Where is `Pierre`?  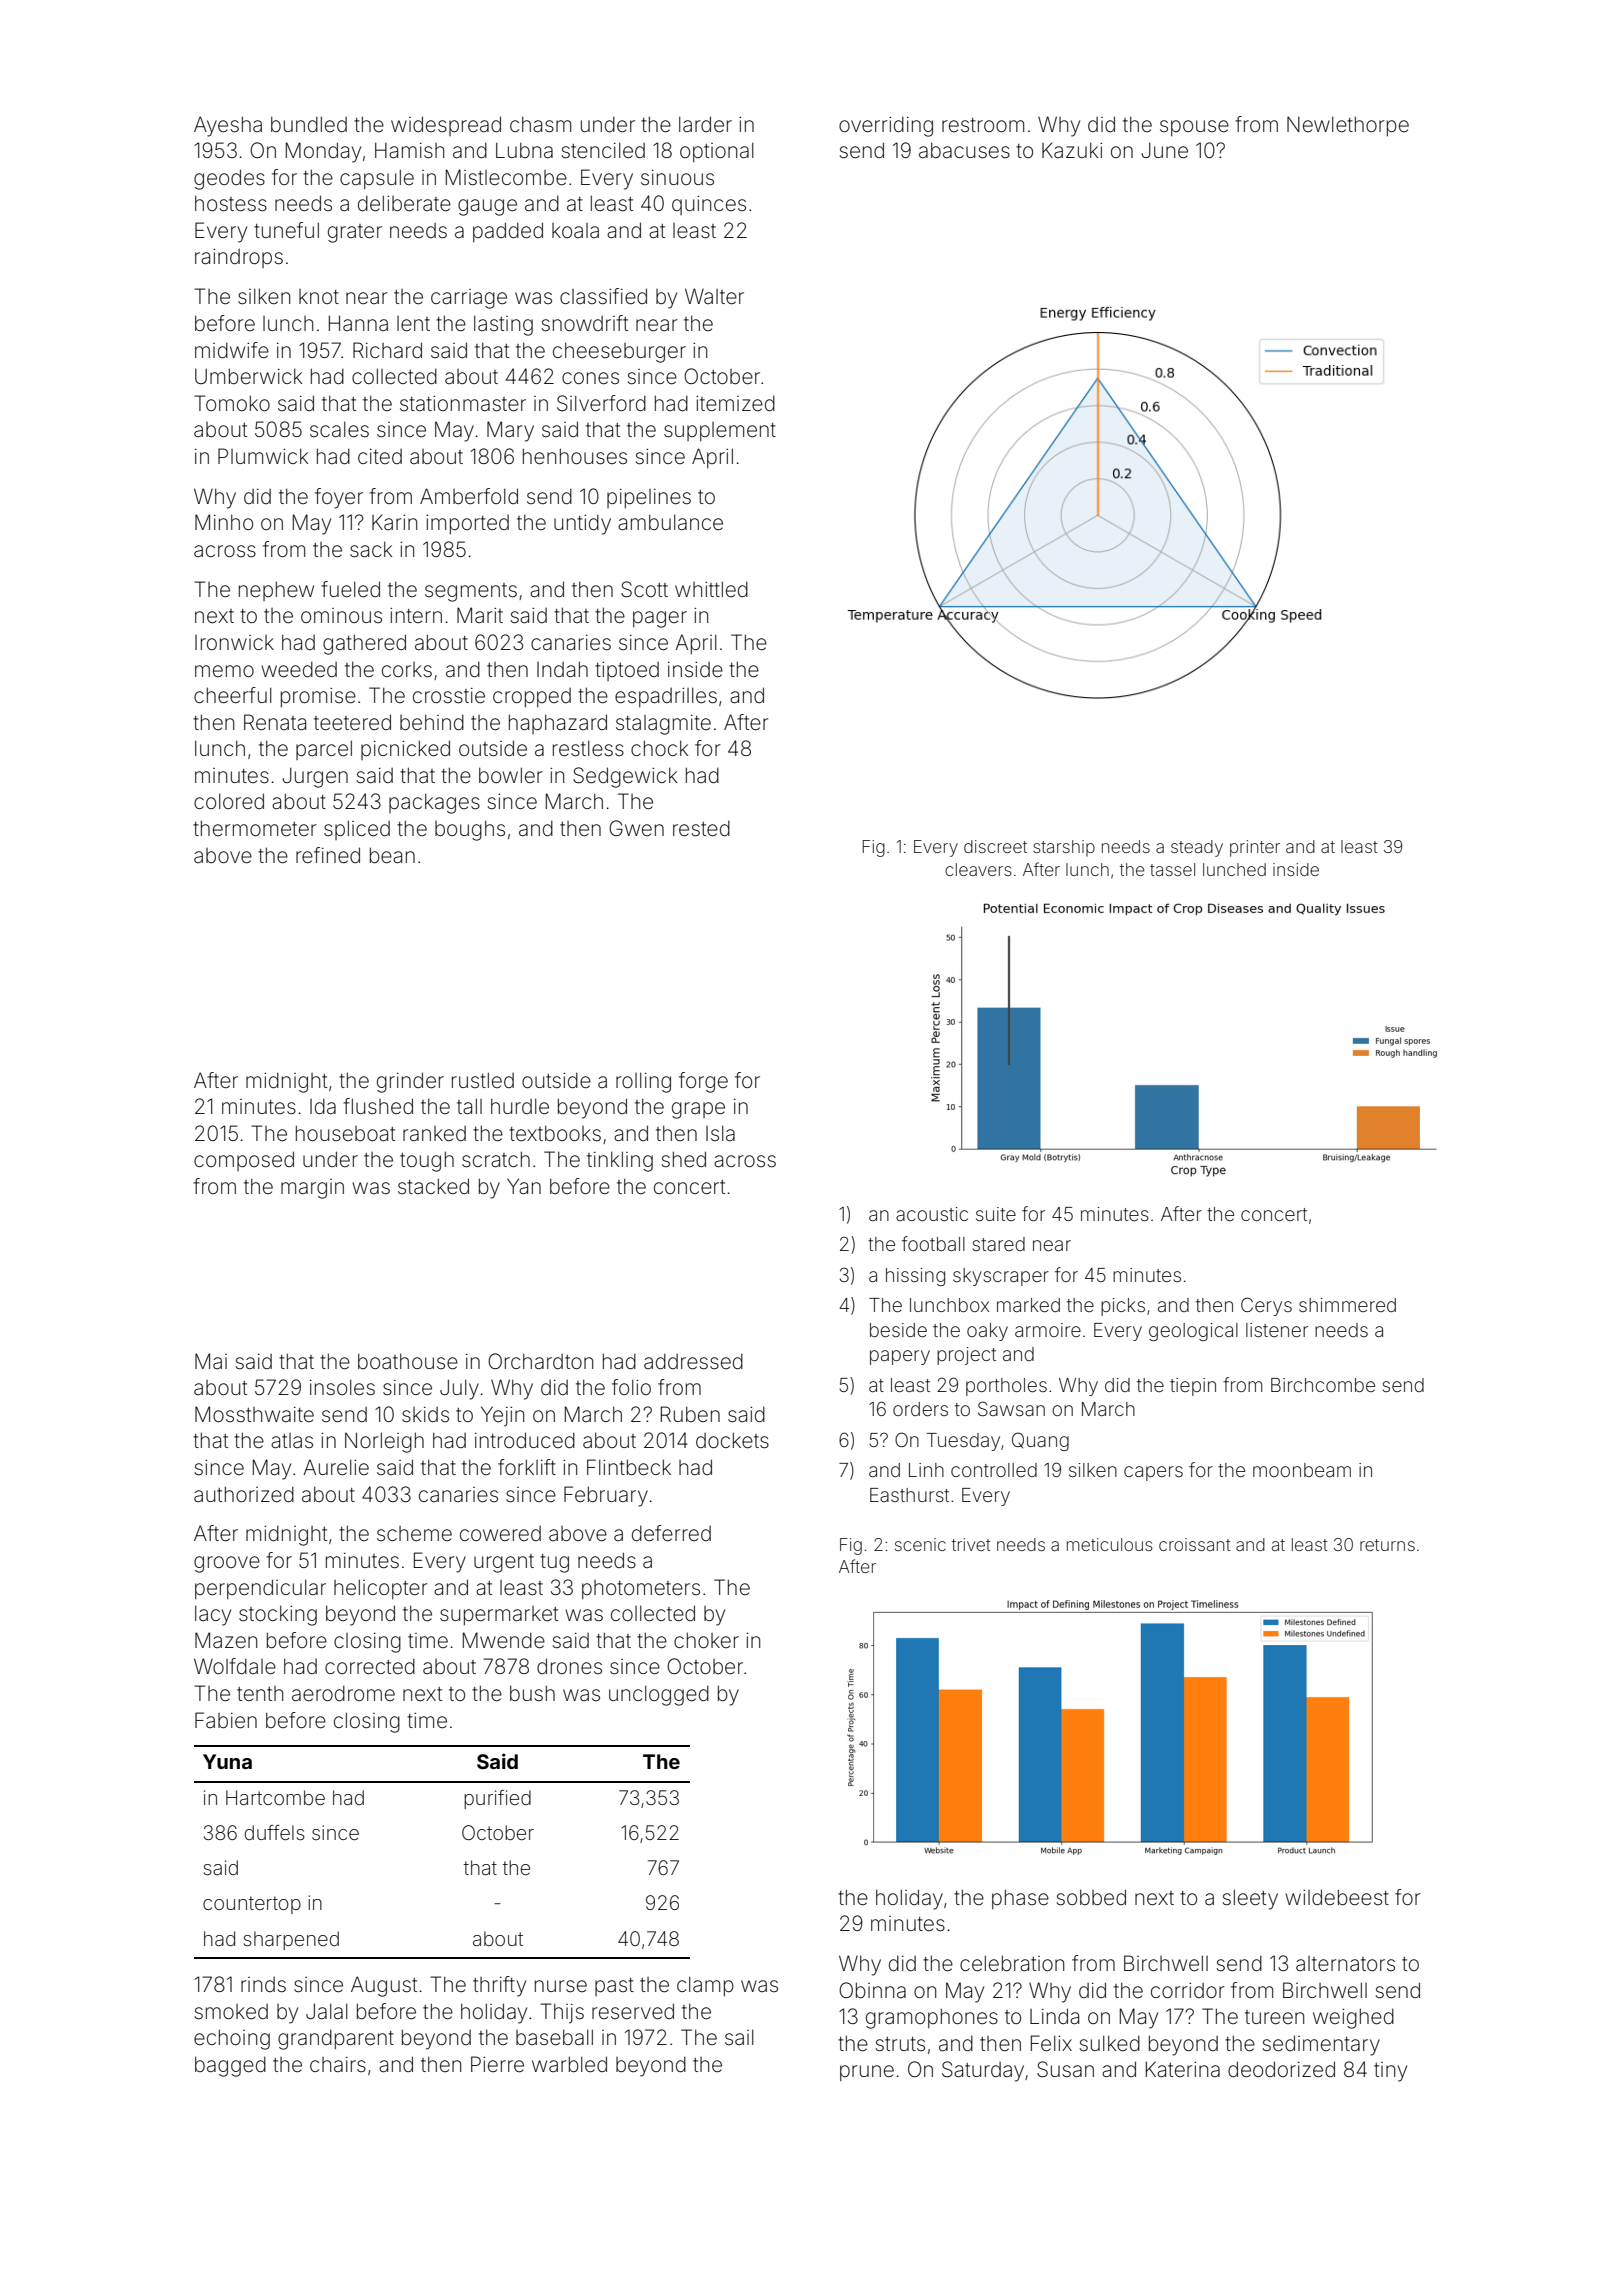
Pierre is located at coordinates (497, 2064).
